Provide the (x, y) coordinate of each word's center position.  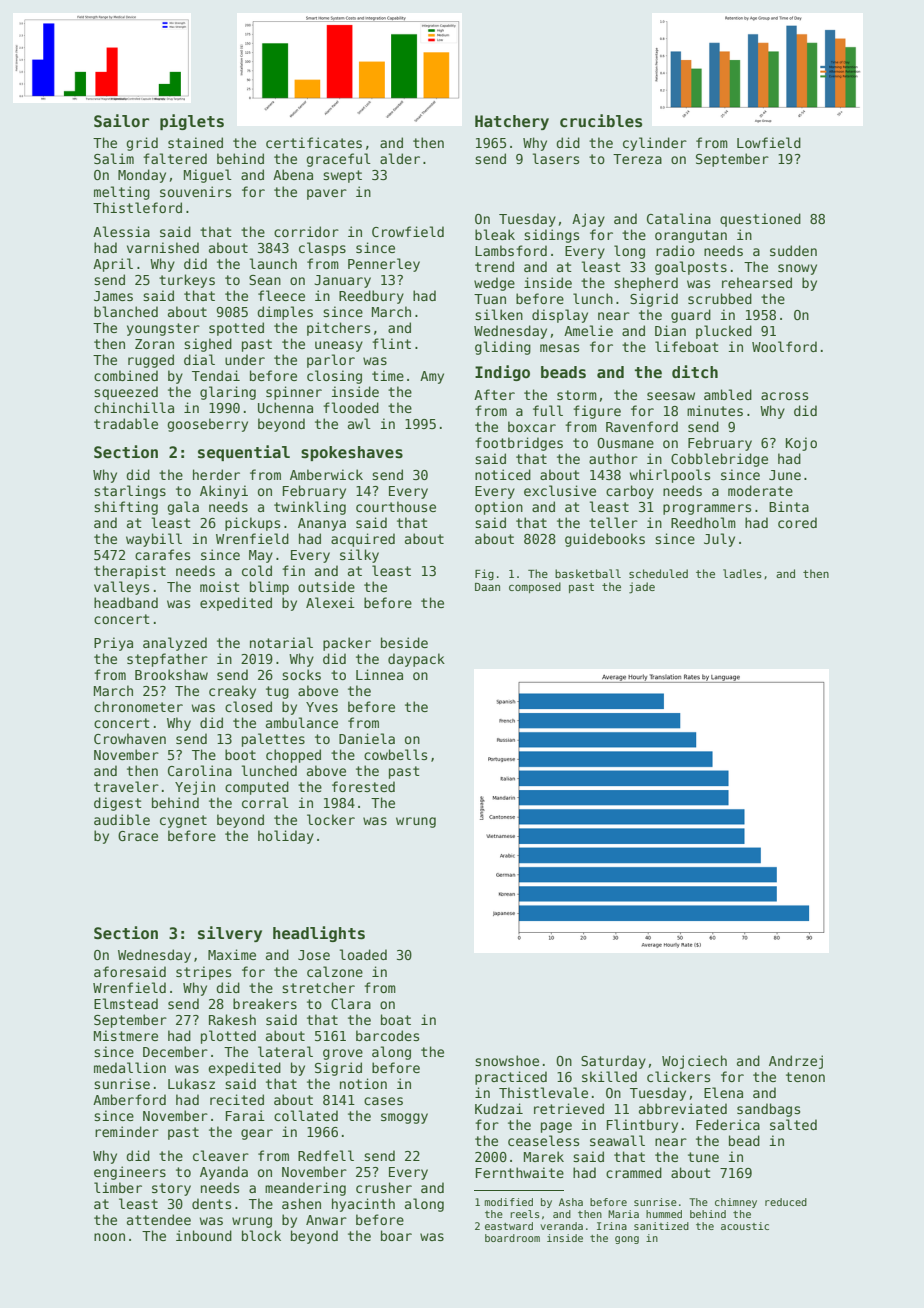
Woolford (784, 346)
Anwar (326, 1220)
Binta (789, 506)
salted (793, 1124)
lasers (556, 158)
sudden (793, 250)
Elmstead (126, 1003)
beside (404, 642)
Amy (432, 377)
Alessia (121, 231)
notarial (281, 642)
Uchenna (285, 407)
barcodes (387, 1035)
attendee (159, 1219)
